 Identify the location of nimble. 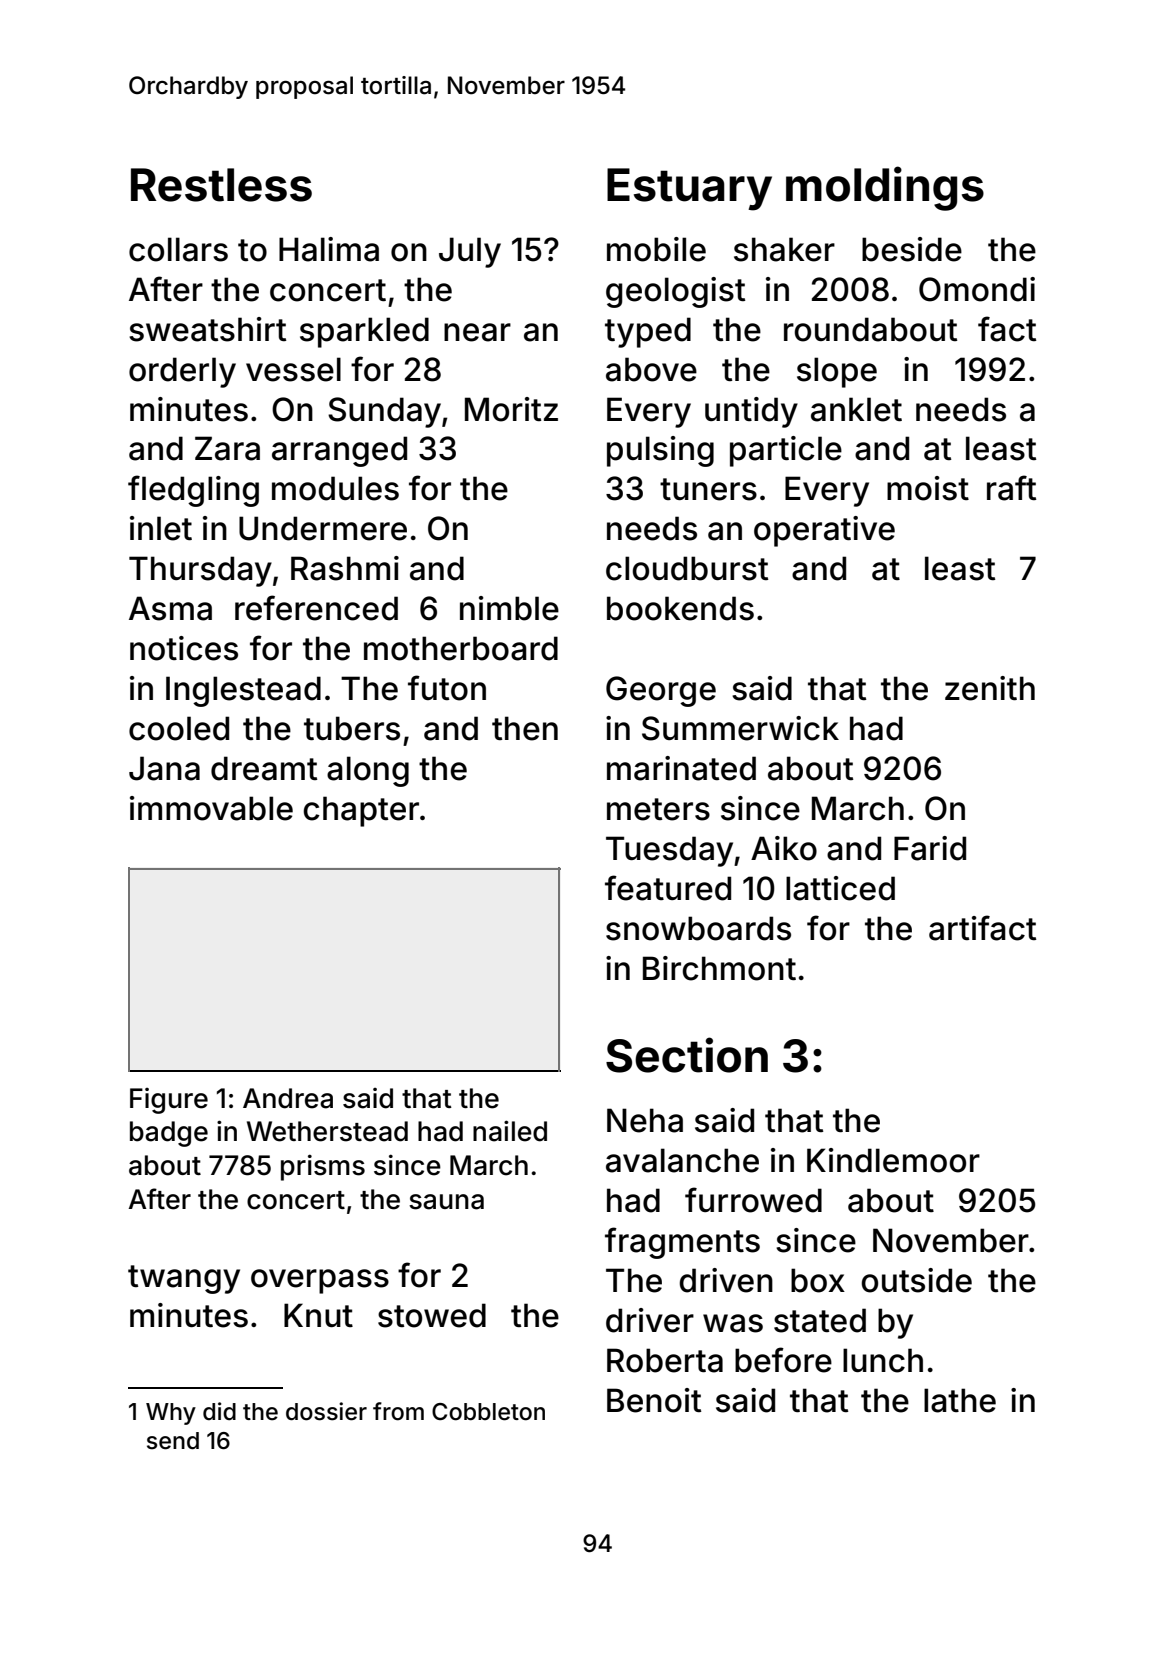
(509, 608).
